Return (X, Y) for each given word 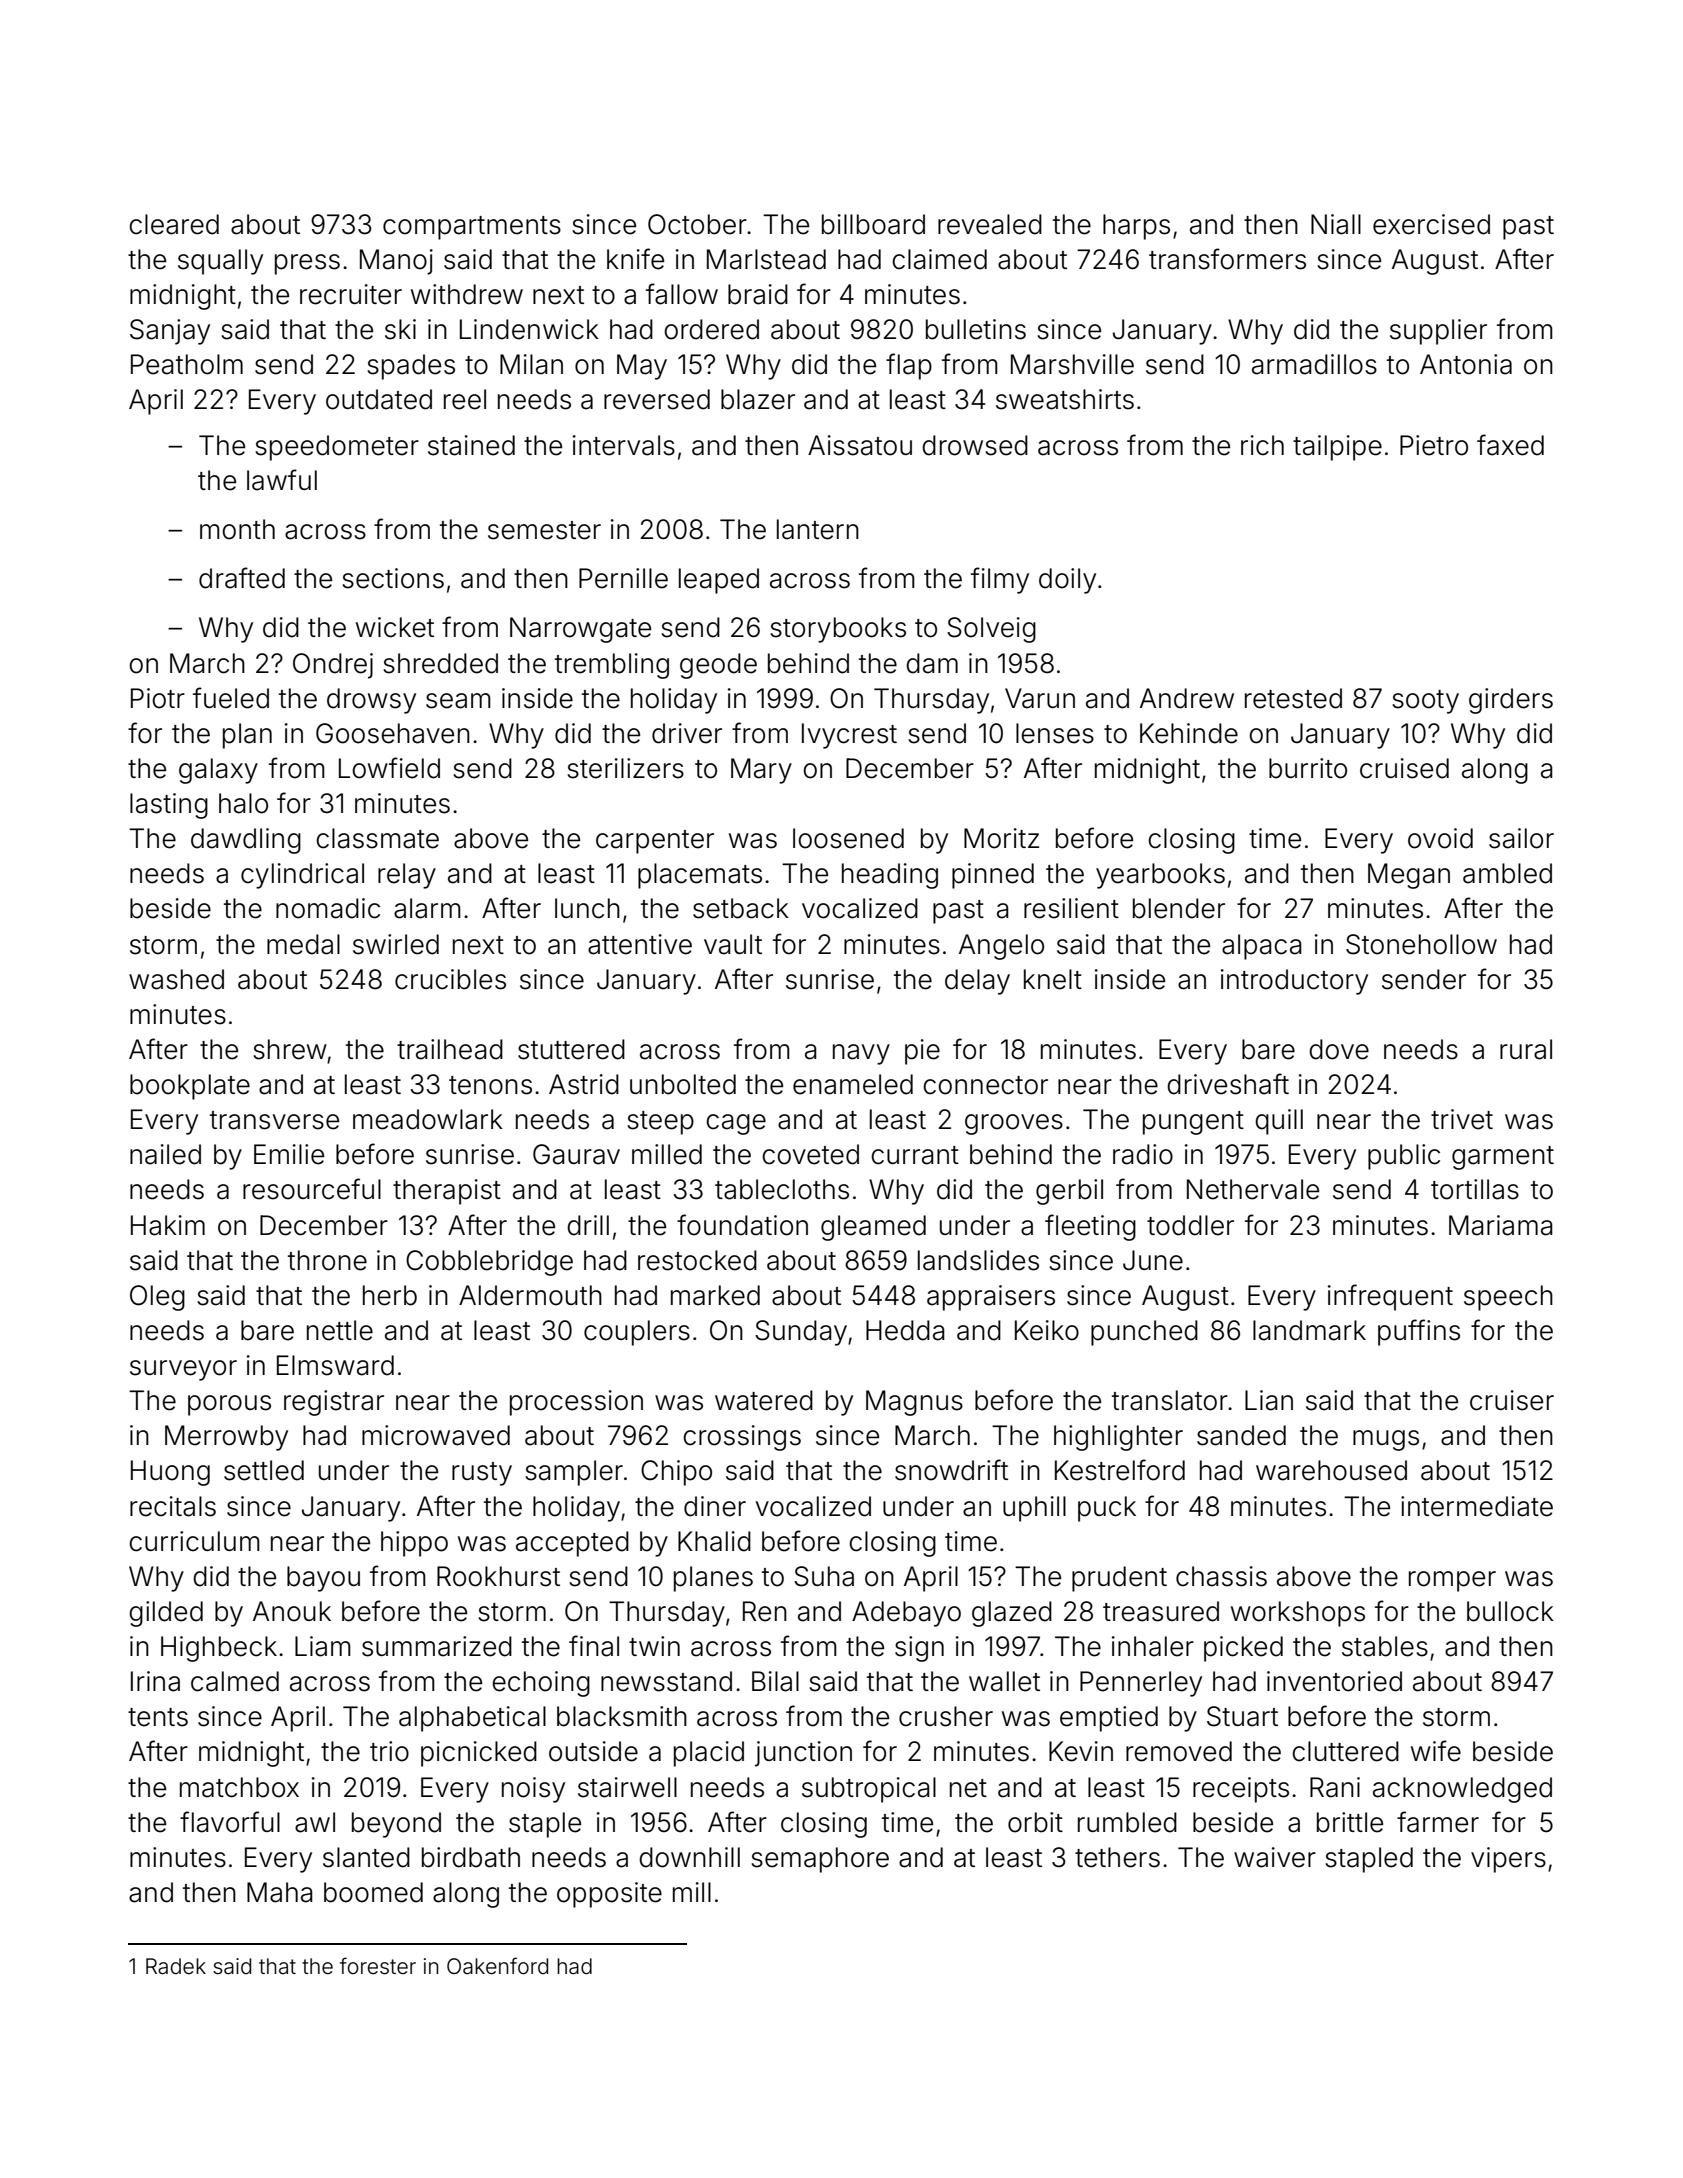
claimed (939, 259)
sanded (1241, 1435)
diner (715, 1506)
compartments (472, 228)
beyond (396, 1825)
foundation (742, 1225)
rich (1262, 445)
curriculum (194, 1541)
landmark (1309, 1330)
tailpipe (1337, 448)
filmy (1000, 580)
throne (327, 1260)
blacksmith (622, 1716)
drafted (242, 578)
